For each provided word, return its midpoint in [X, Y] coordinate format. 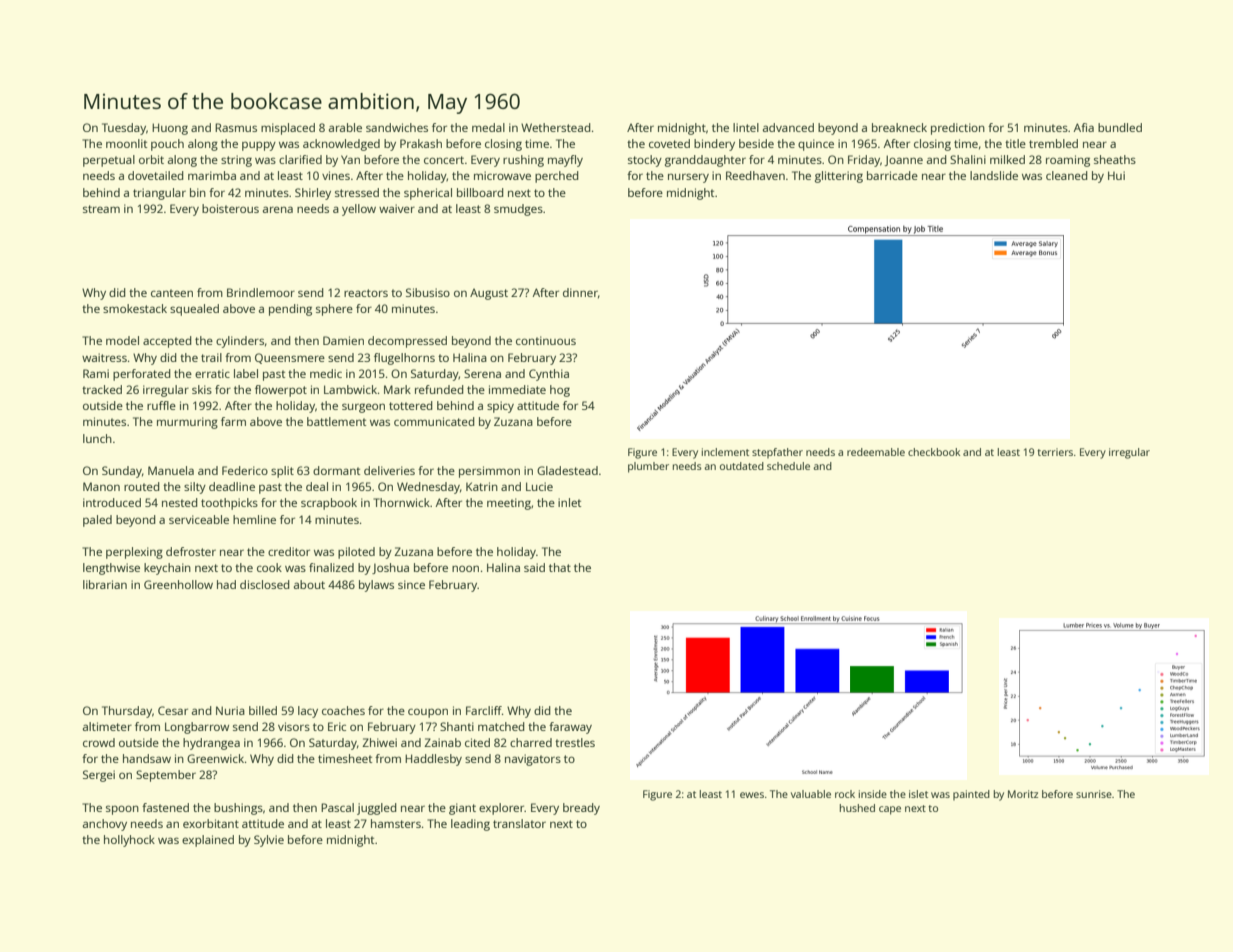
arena [278, 209]
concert [444, 160]
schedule [788, 466]
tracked [102, 389]
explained [208, 841]
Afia [1084, 127]
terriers [1055, 452]
